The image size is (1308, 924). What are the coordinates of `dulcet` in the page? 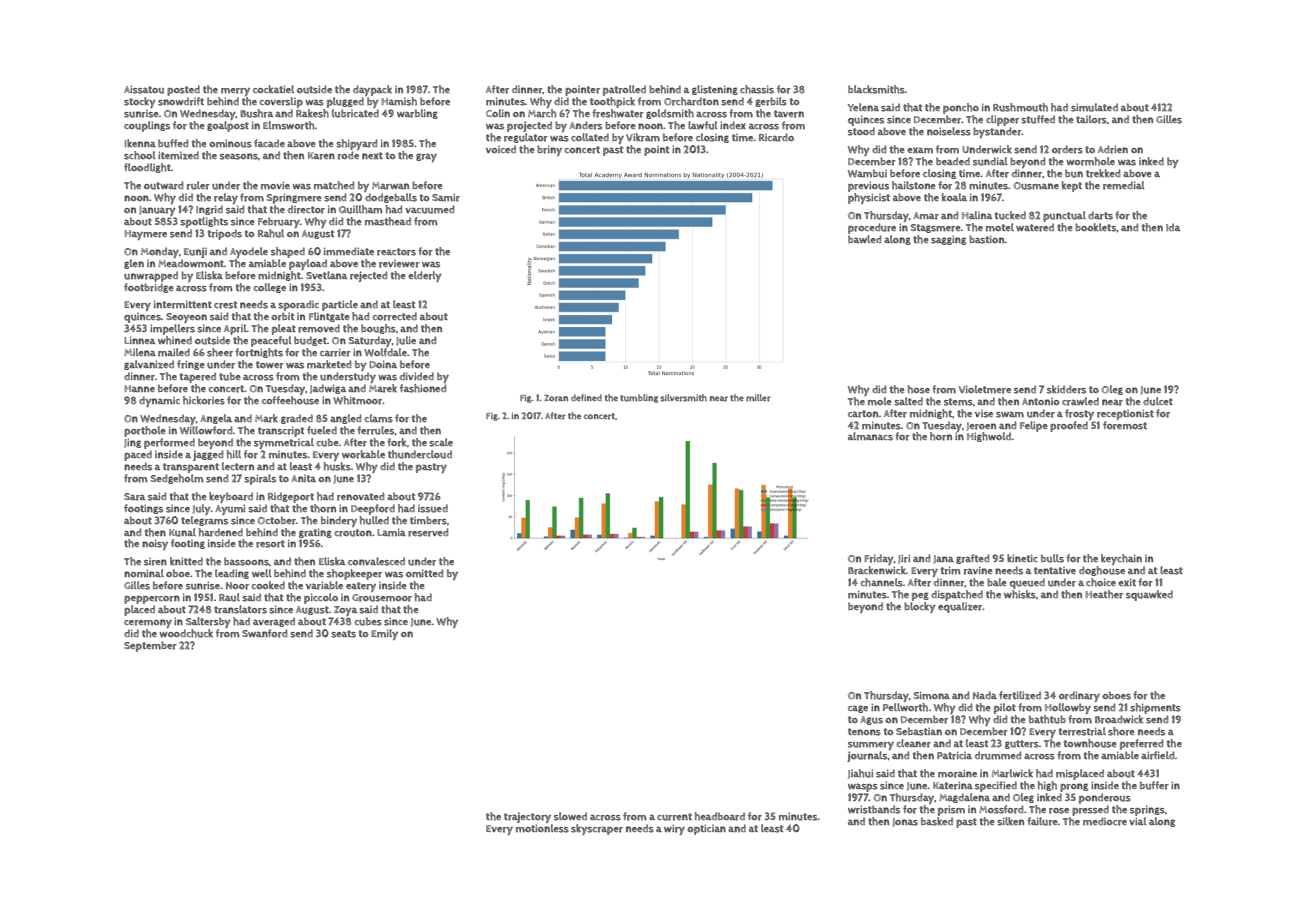 It's located at (1158, 401).
